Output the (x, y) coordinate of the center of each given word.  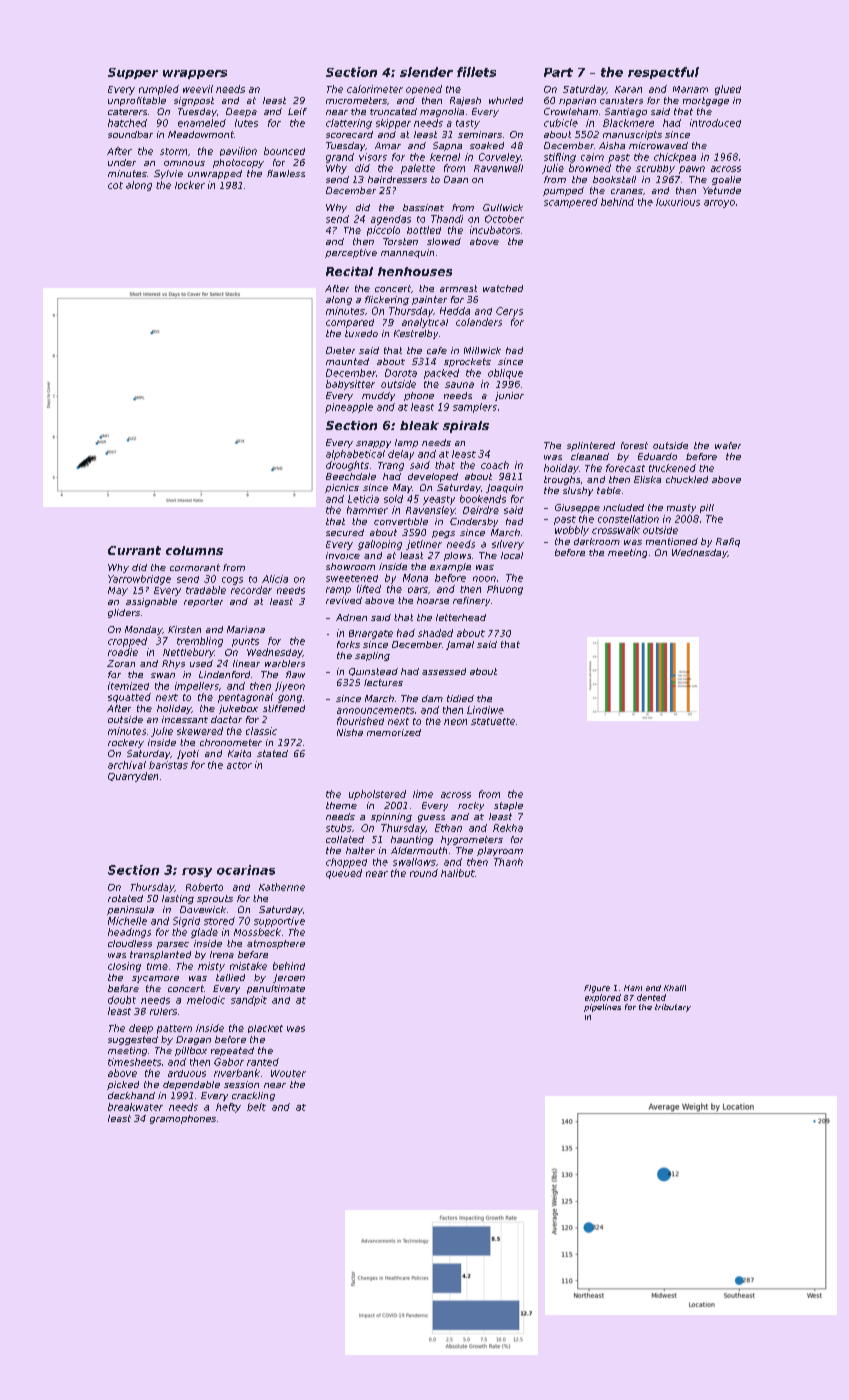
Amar (388, 145)
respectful (663, 73)
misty (211, 967)
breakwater (135, 1107)
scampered (571, 203)
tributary (673, 1008)
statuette (493, 721)
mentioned (672, 541)
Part (558, 72)
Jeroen (289, 978)
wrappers (195, 74)
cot (115, 185)
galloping (380, 545)
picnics (342, 488)
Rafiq (728, 542)
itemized (128, 686)
